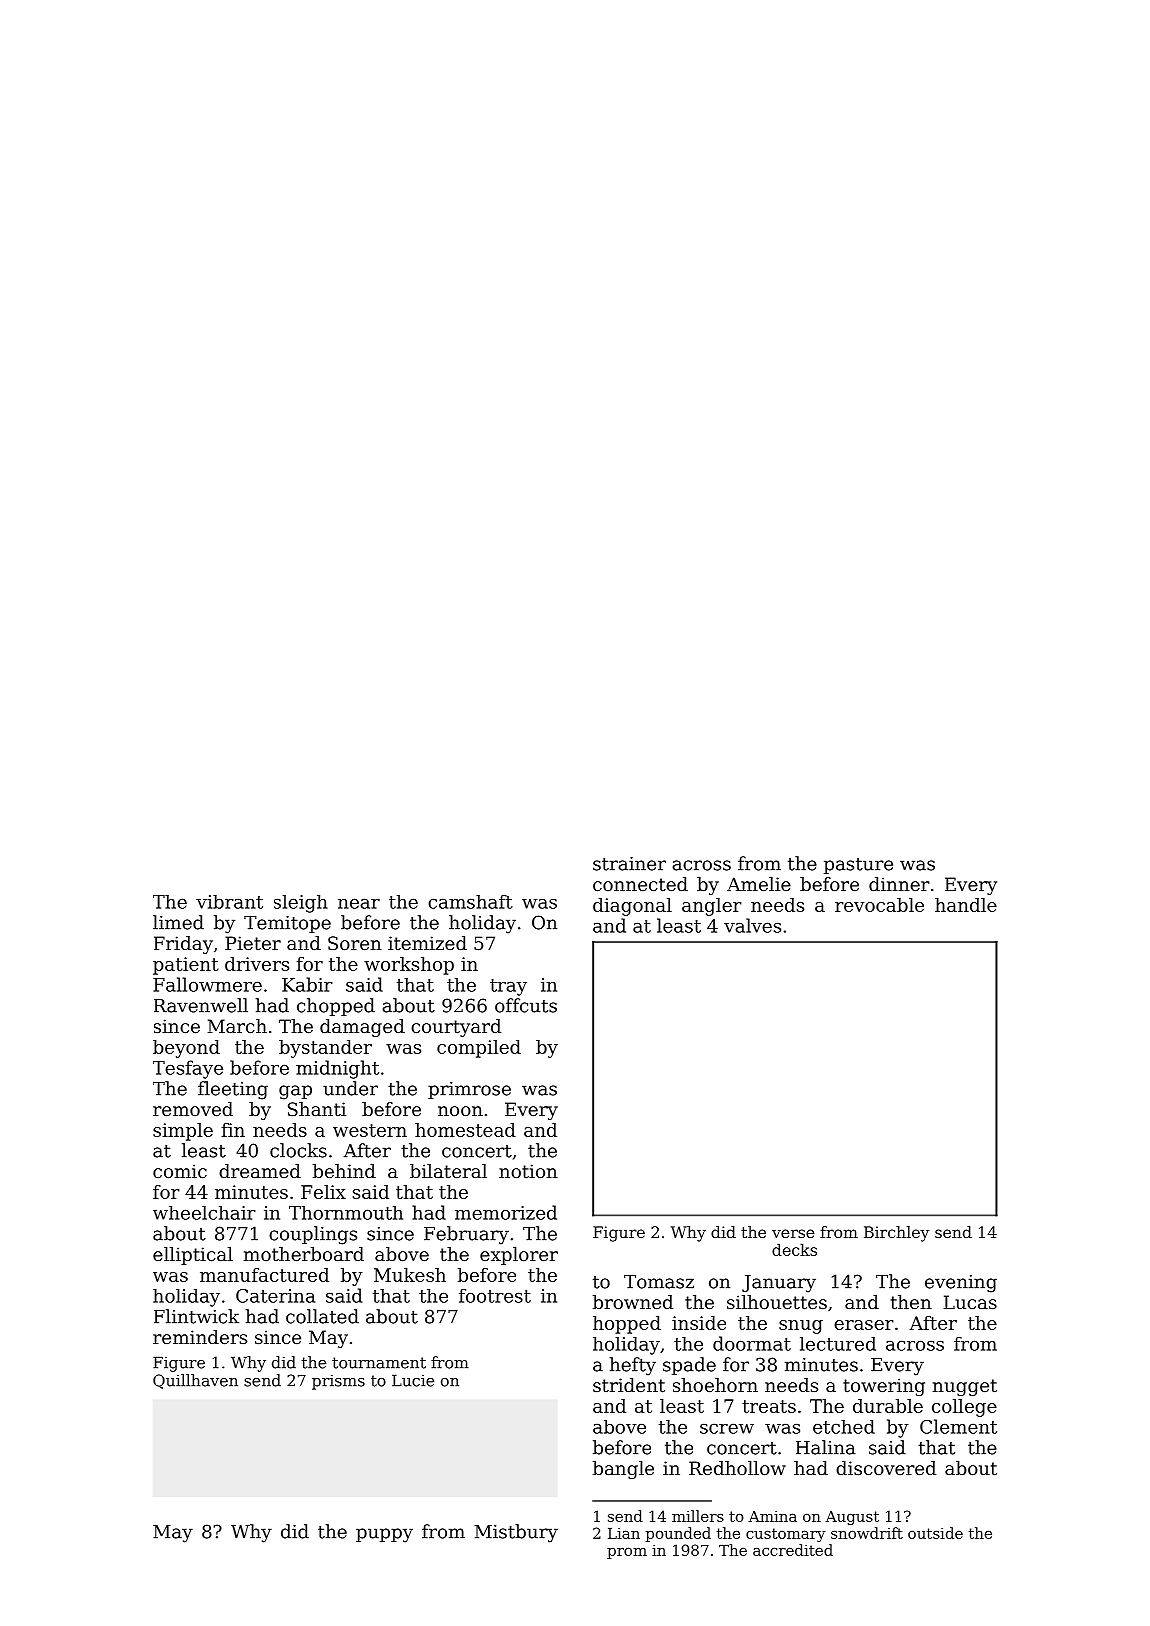  Describe the element at coordinates (427, 943) in the page. I see `itemized` at that location.
